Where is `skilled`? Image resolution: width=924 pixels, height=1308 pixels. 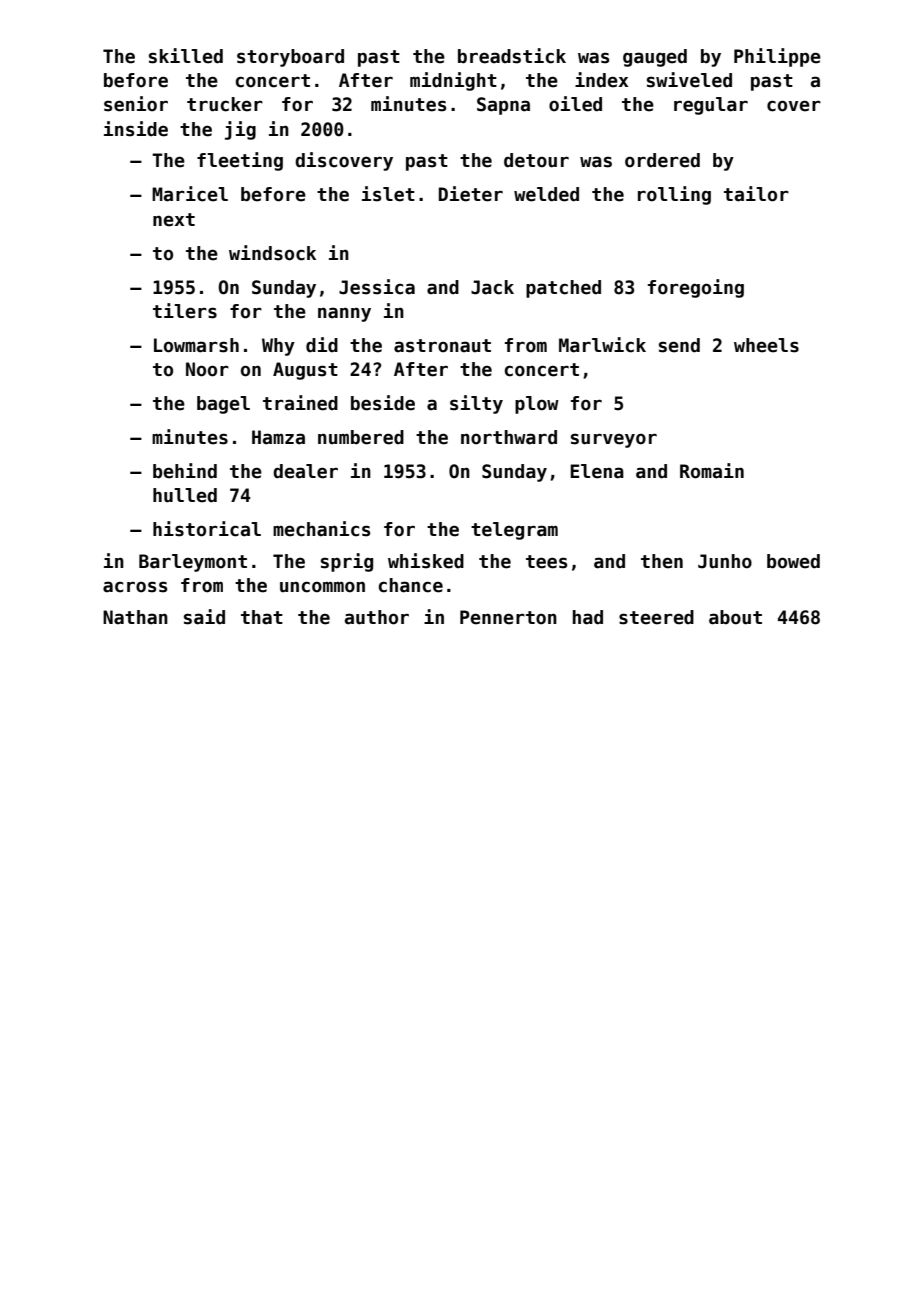 skilled is located at coordinates (186, 56).
